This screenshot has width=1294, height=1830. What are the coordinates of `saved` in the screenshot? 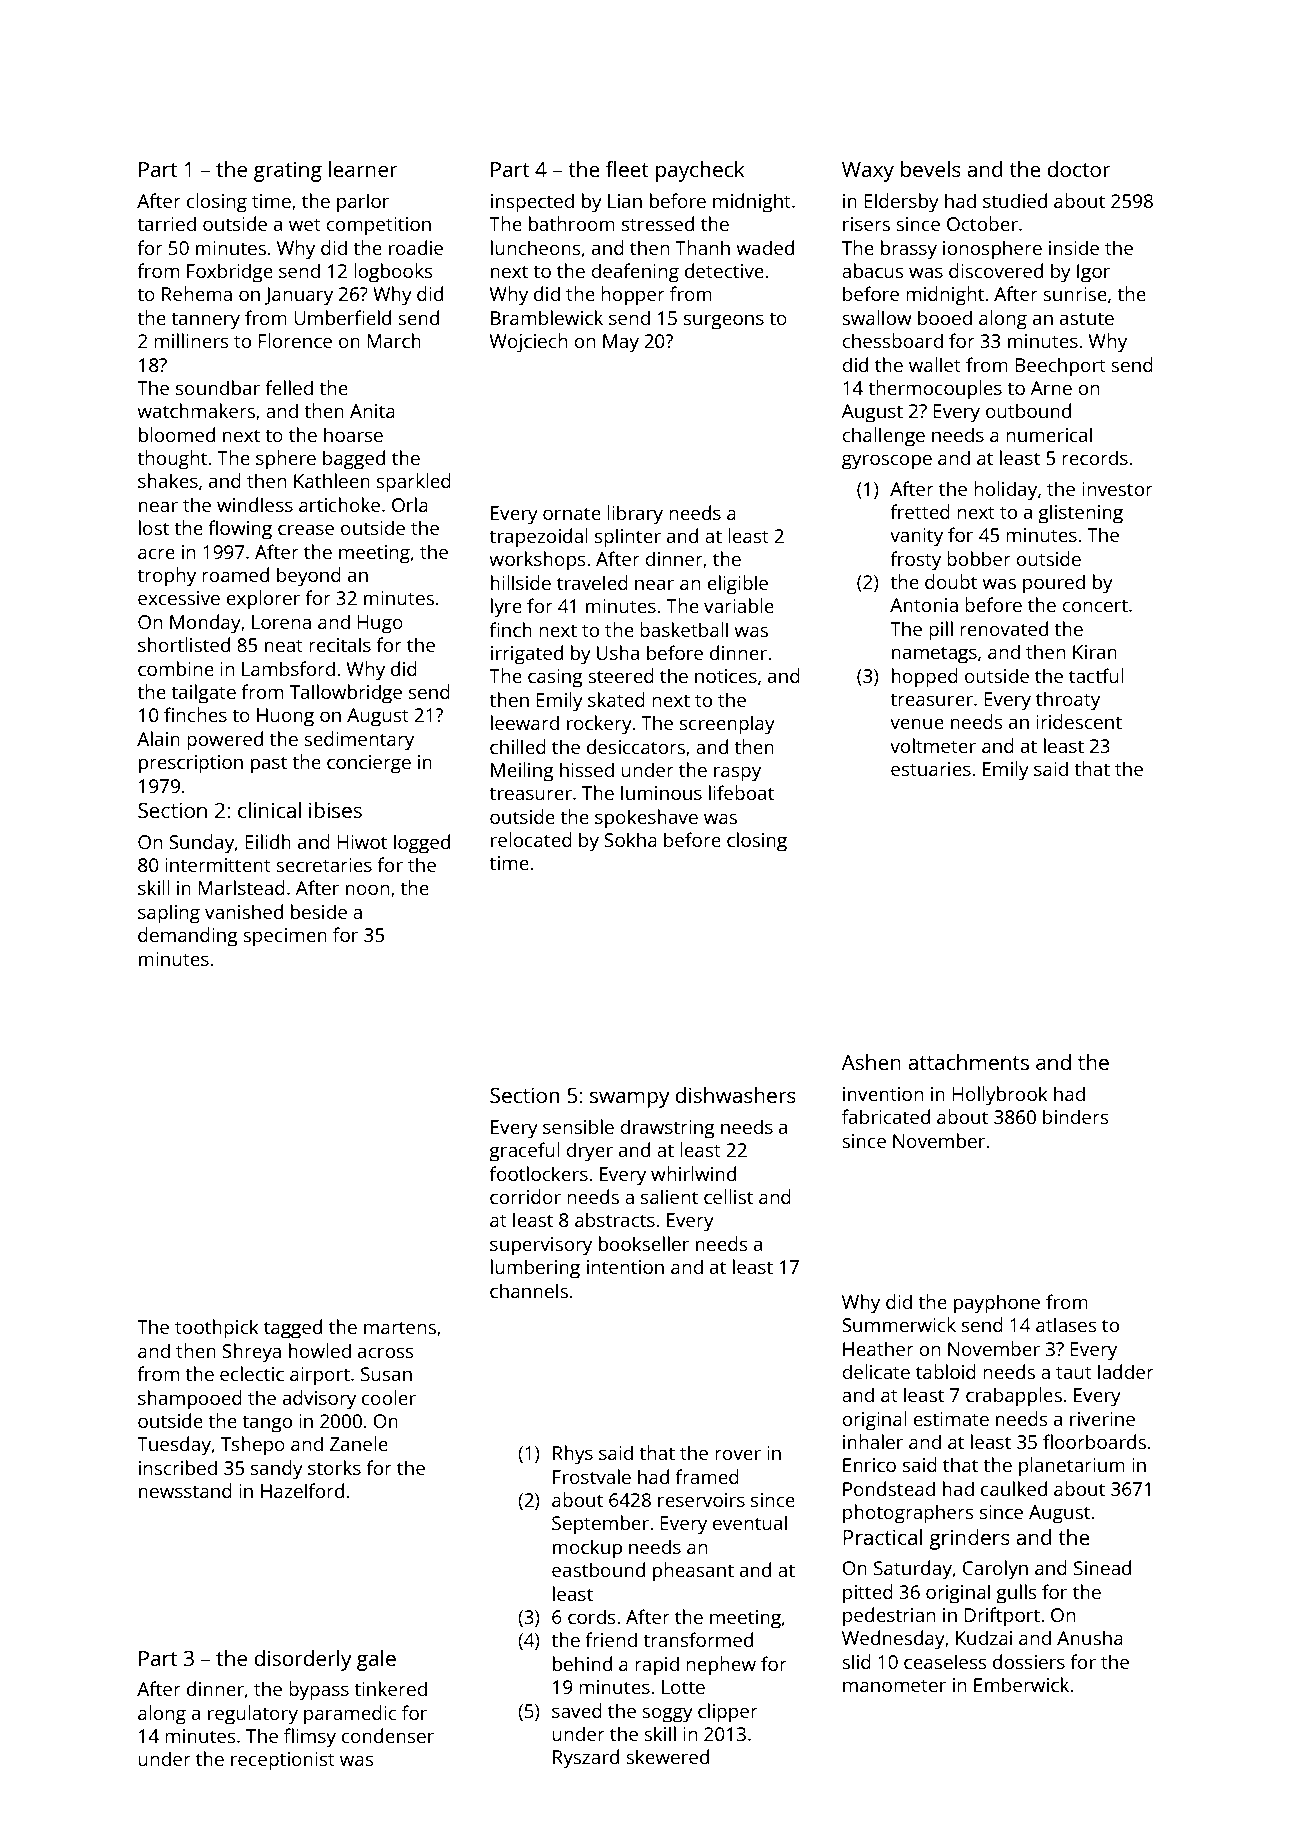 It's located at (577, 1710).
